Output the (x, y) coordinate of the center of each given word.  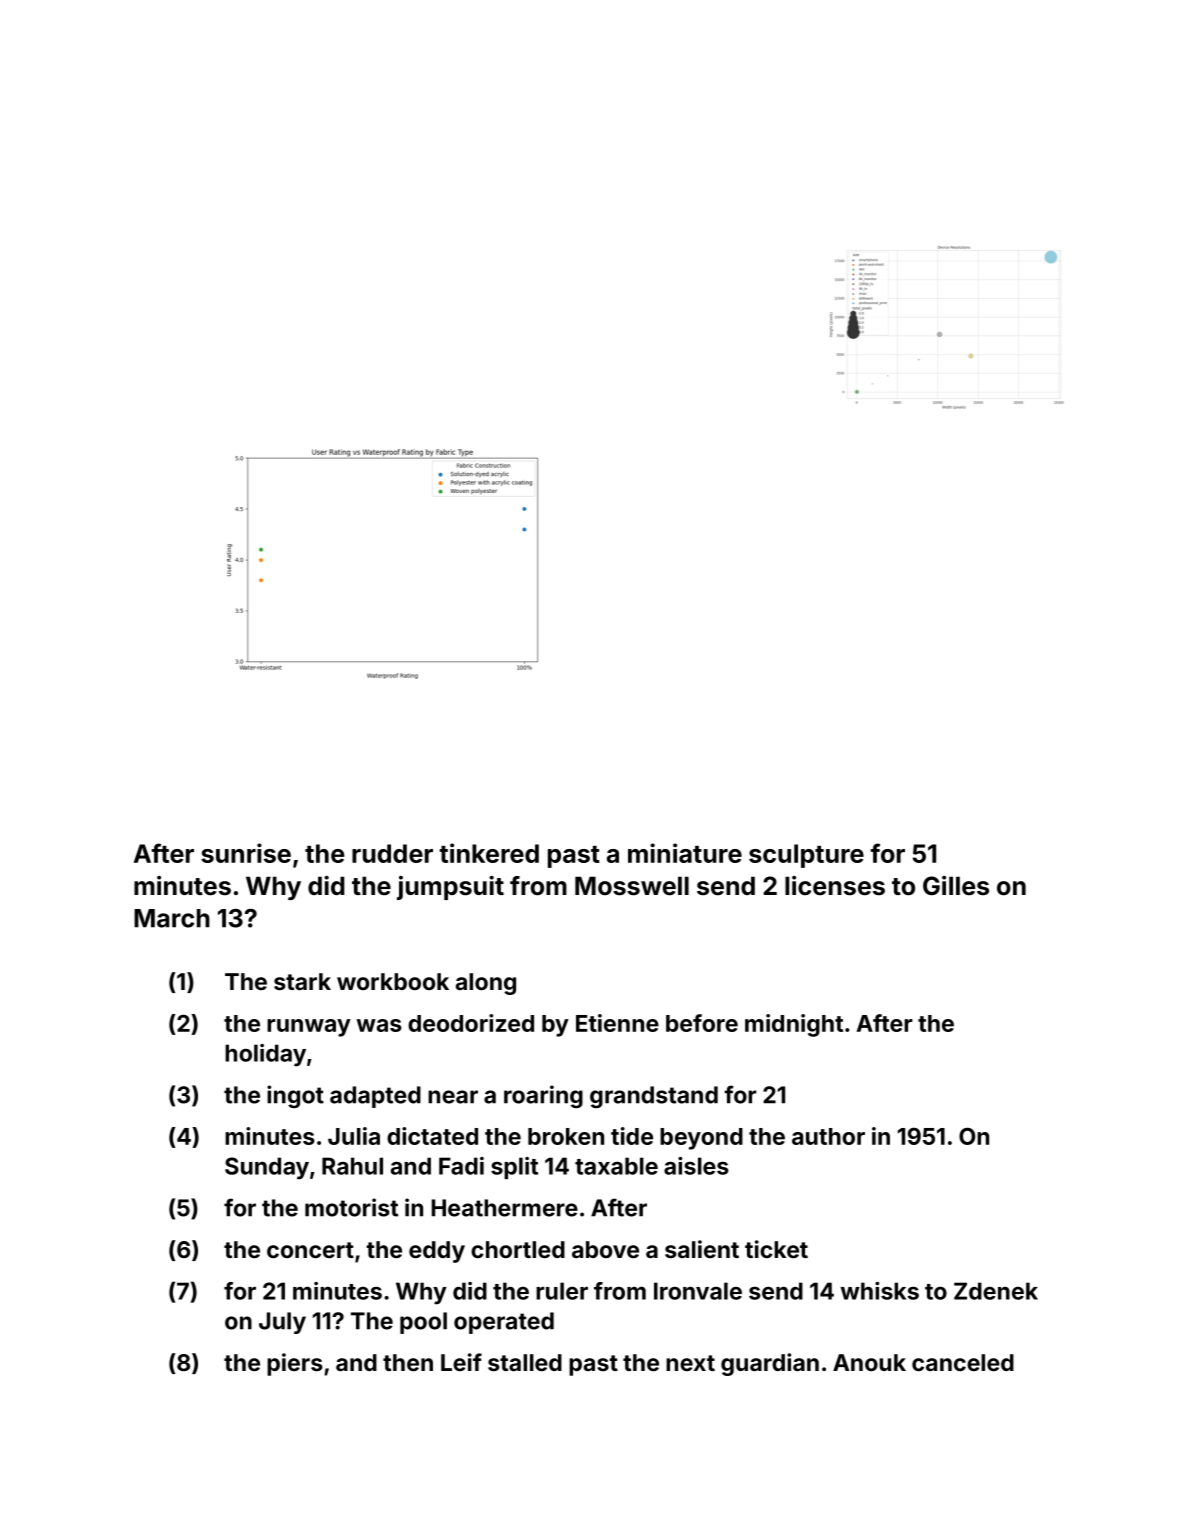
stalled (525, 1362)
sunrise (246, 853)
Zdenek (996, 1291)
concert (310, 1250)
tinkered (489, 853)
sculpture (806, 856)
